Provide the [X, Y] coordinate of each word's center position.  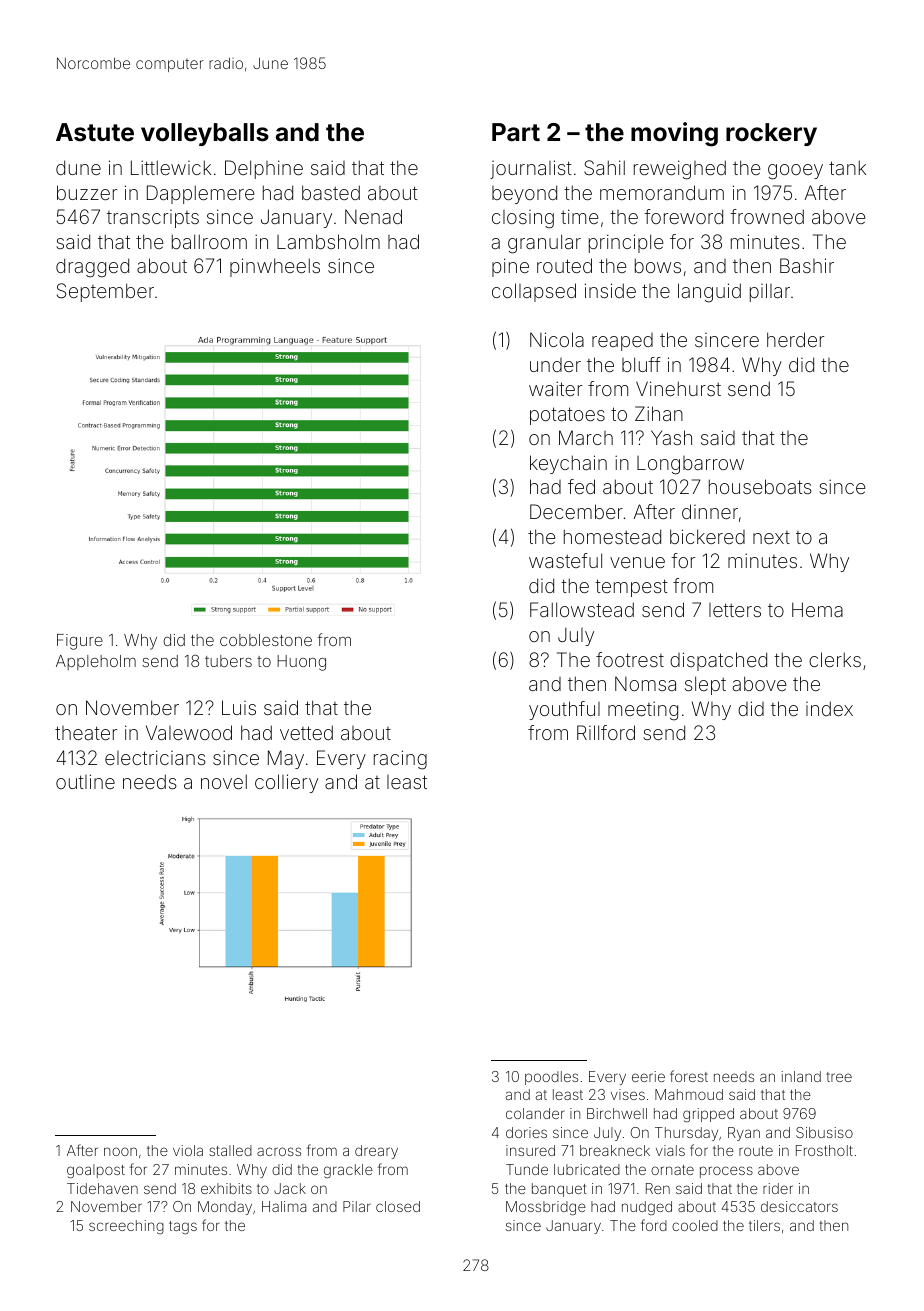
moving [674, 134]
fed [581, 486]
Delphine [264, 169]
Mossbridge [546, 1208]
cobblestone [266, 640]
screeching [126, 1227]
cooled [695, 1225]
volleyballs [205, 134]
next [771, 537]
